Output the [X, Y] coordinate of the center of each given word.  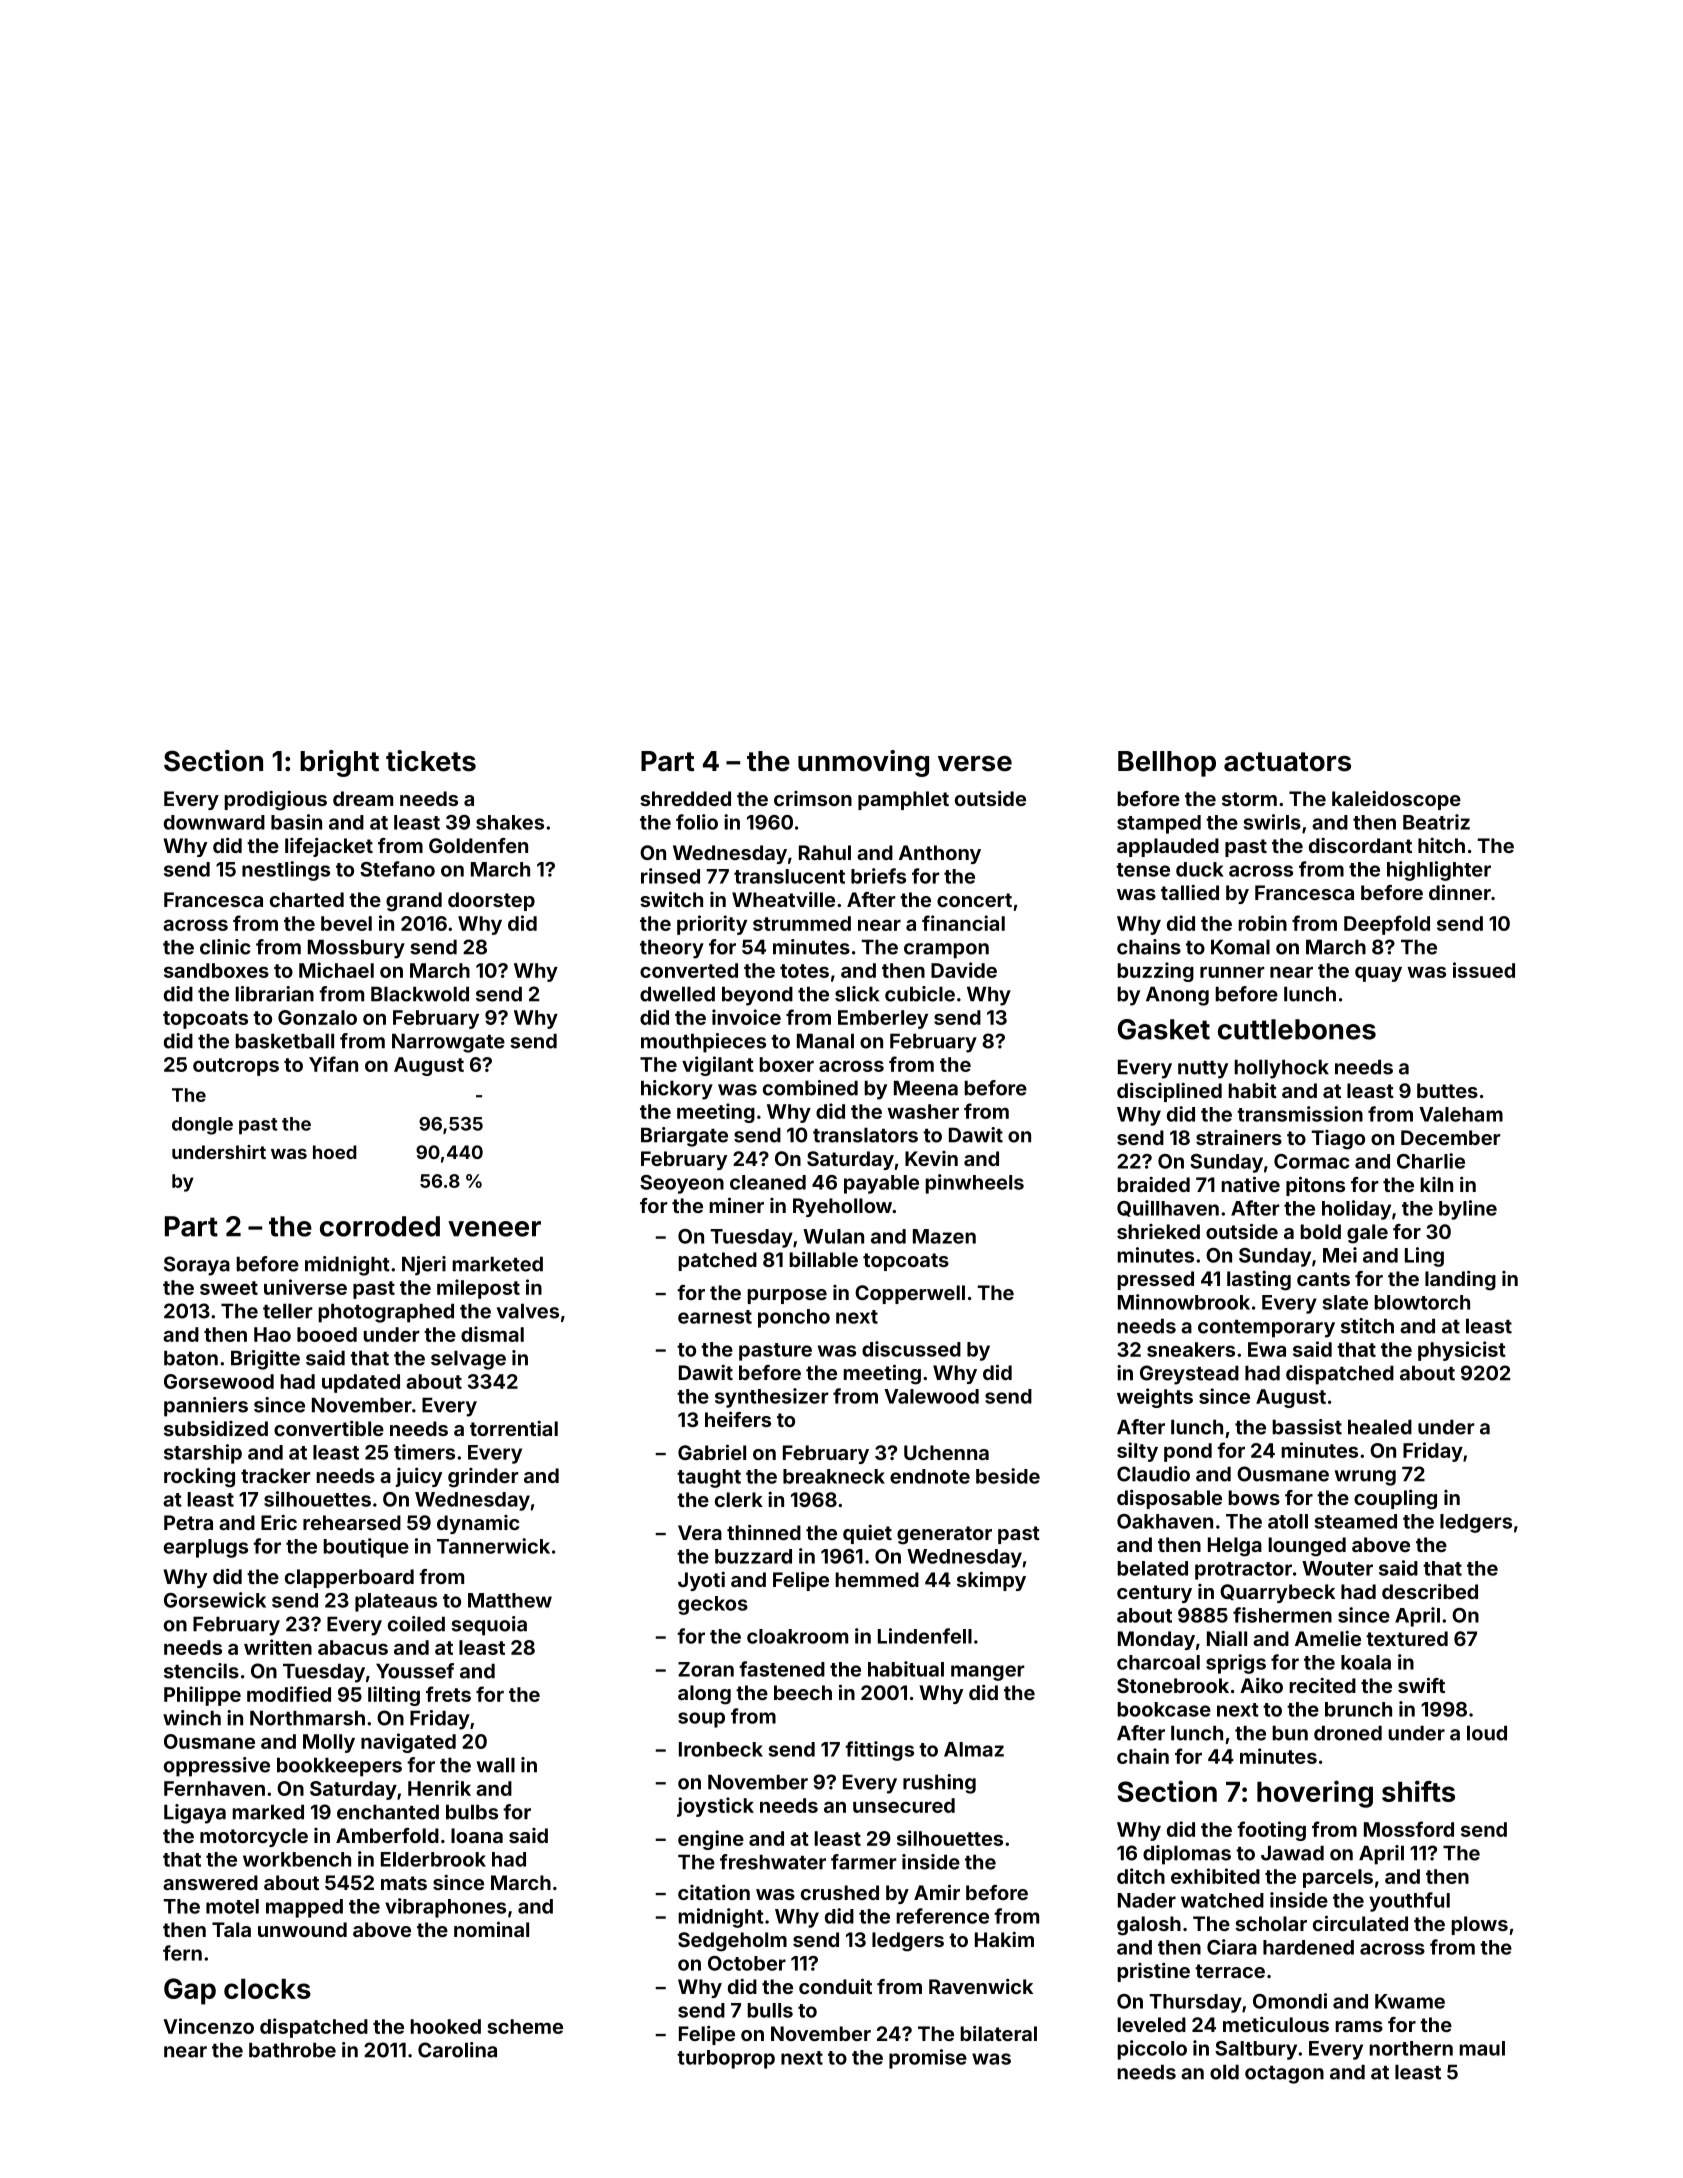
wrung [1365, 1478]
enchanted [388, 1812]
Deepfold [1387, 925]
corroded [380, 1226]
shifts [1418, 1791]
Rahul [825, 852]
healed [1380, 1427]
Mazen [944, 1236]
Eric [279, 1522]
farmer [864, 1862]
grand [414, 902]
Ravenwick [981, 1986]
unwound [302, 1929]
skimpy [991, 1581]
